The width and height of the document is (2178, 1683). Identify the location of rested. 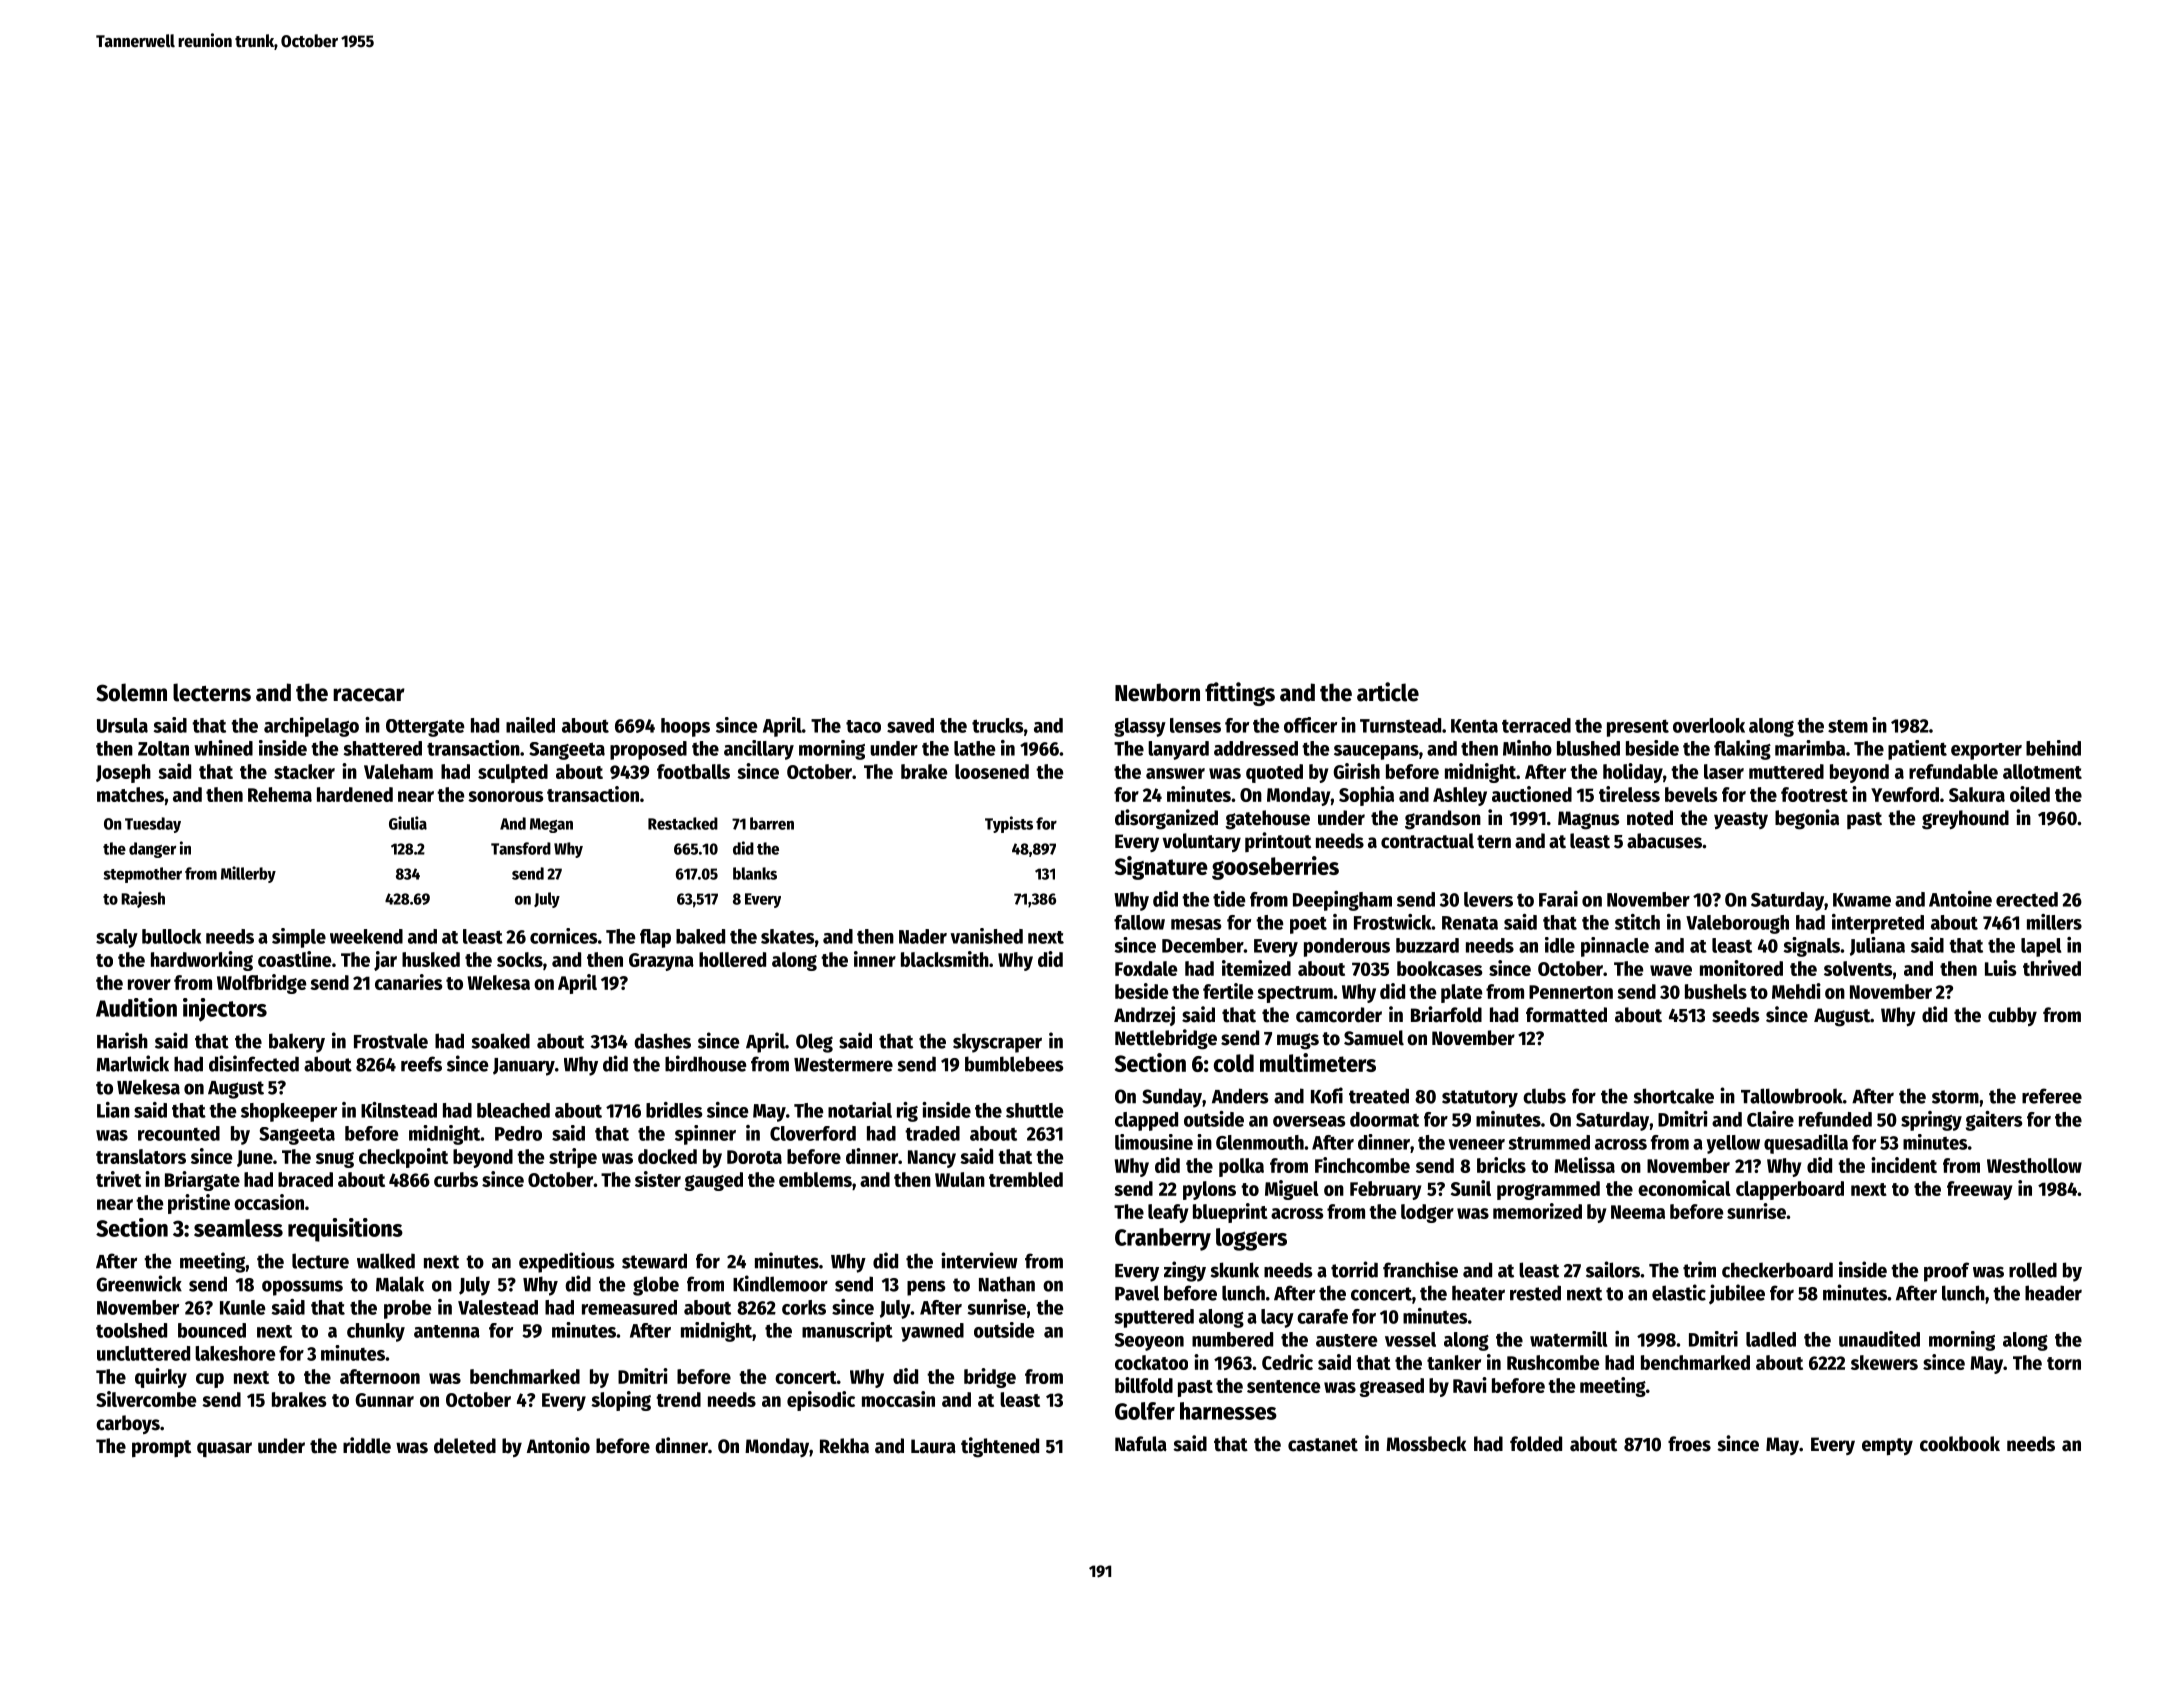
(1535, 1293).
